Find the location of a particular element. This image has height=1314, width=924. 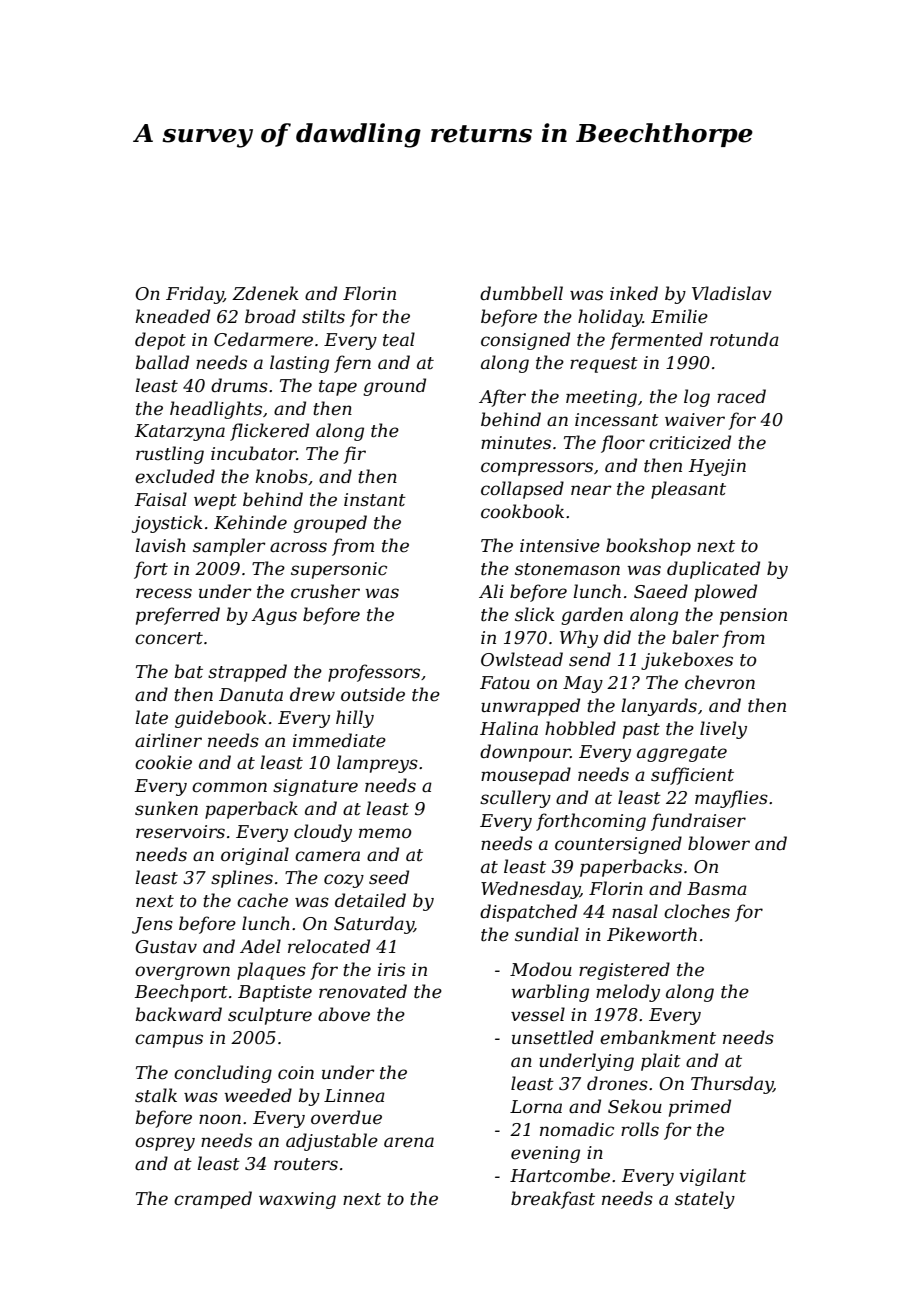

scullery is located at coordinates (515, 799).
